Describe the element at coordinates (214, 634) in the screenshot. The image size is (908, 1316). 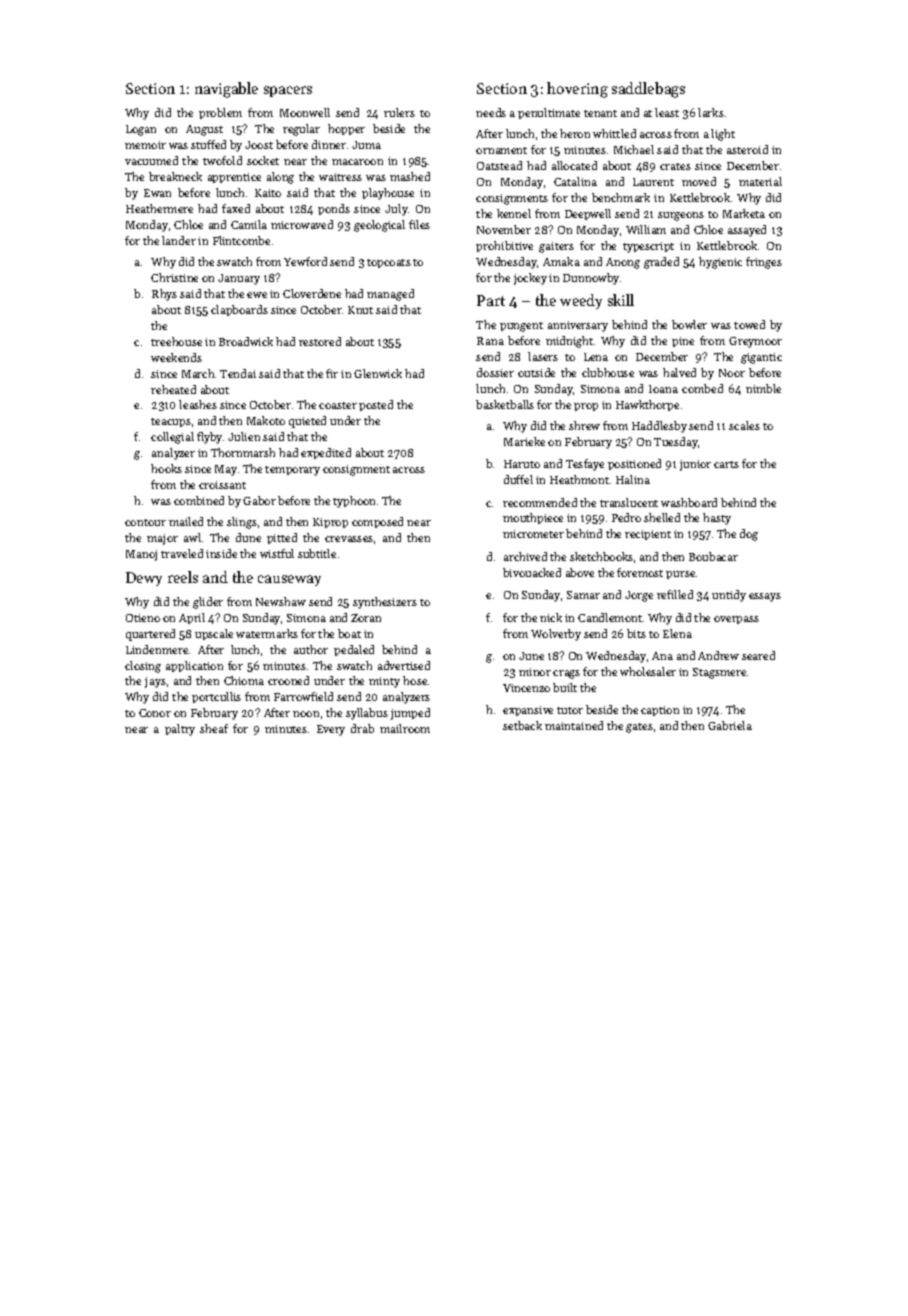
I see `upscale` at that location.
